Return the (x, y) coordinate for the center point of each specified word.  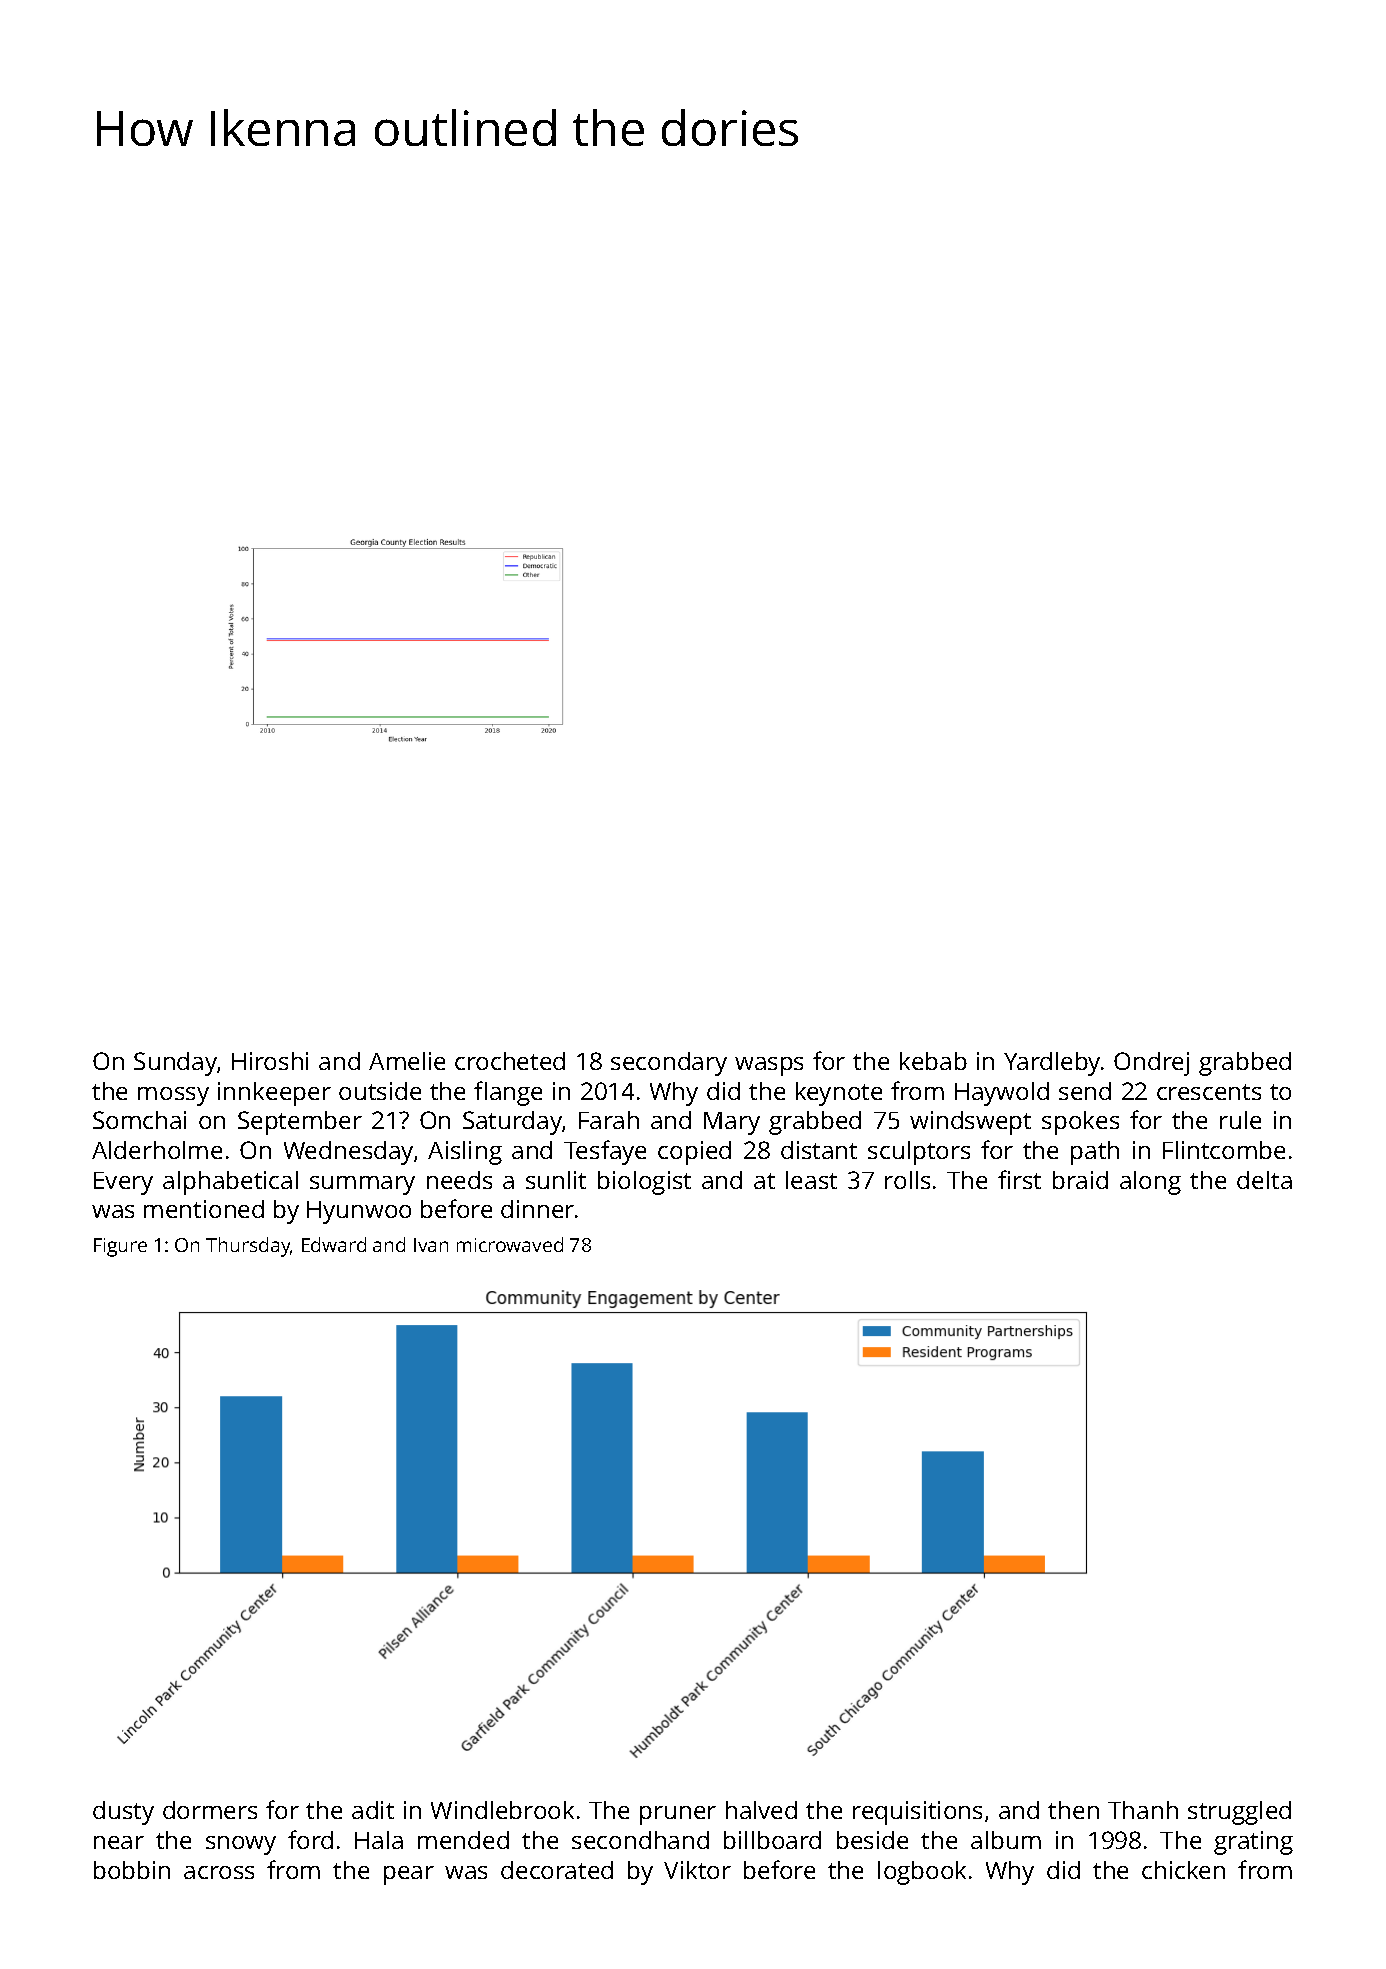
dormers (210, 1810)
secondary (669, 1064)
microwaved (510, 1244)
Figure (120, 1247)
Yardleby (1052, 1064)
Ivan (431, 1245)
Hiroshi (270, 1061)
